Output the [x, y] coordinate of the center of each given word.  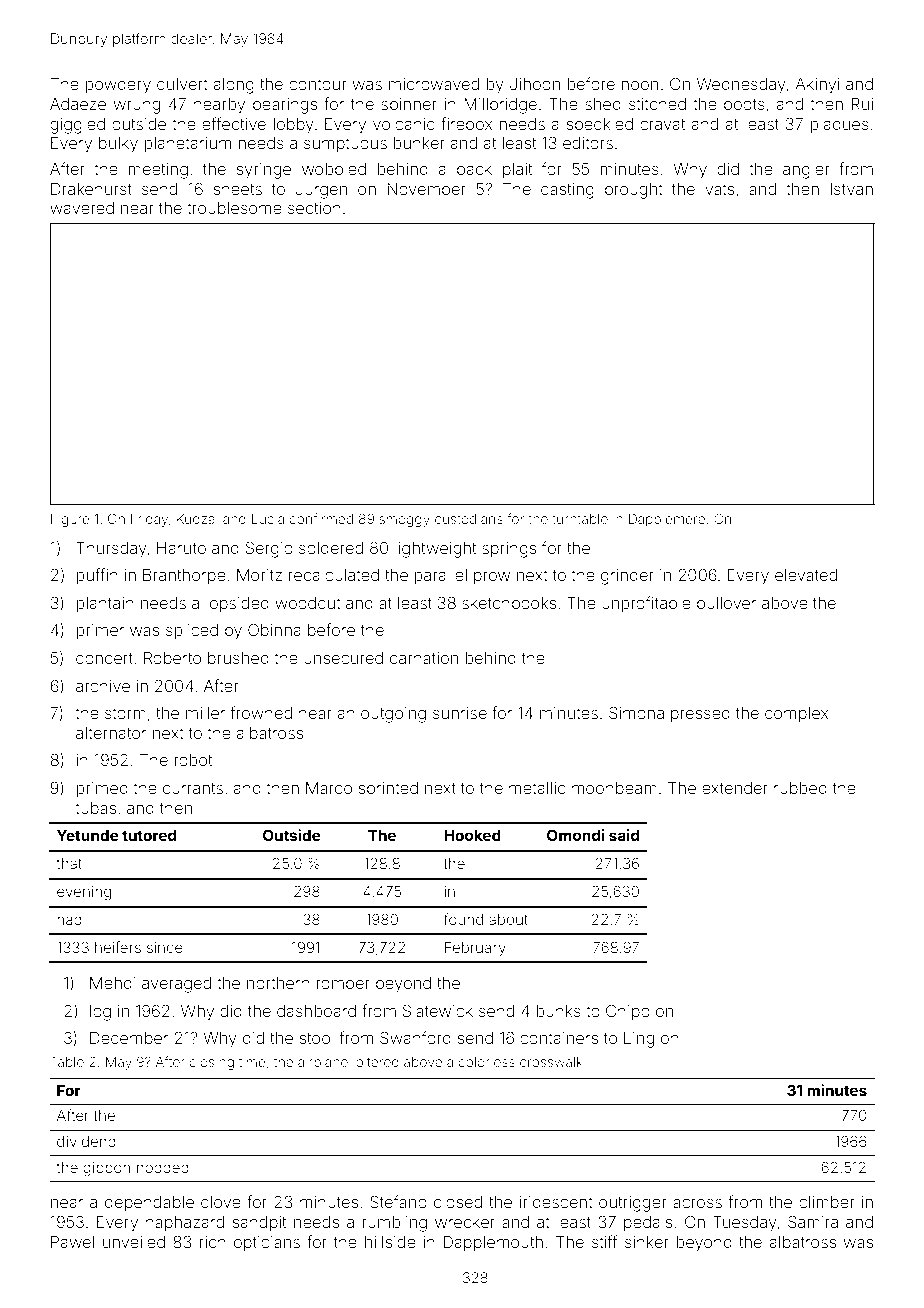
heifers [118, 947]
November [426, 189]
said [624, 835]
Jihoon [535, 84]
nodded [163, 1167]
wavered [82, 208]
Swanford [415, 1037]
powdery [118, 86]
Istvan [851, 189]
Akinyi [817, 86]
